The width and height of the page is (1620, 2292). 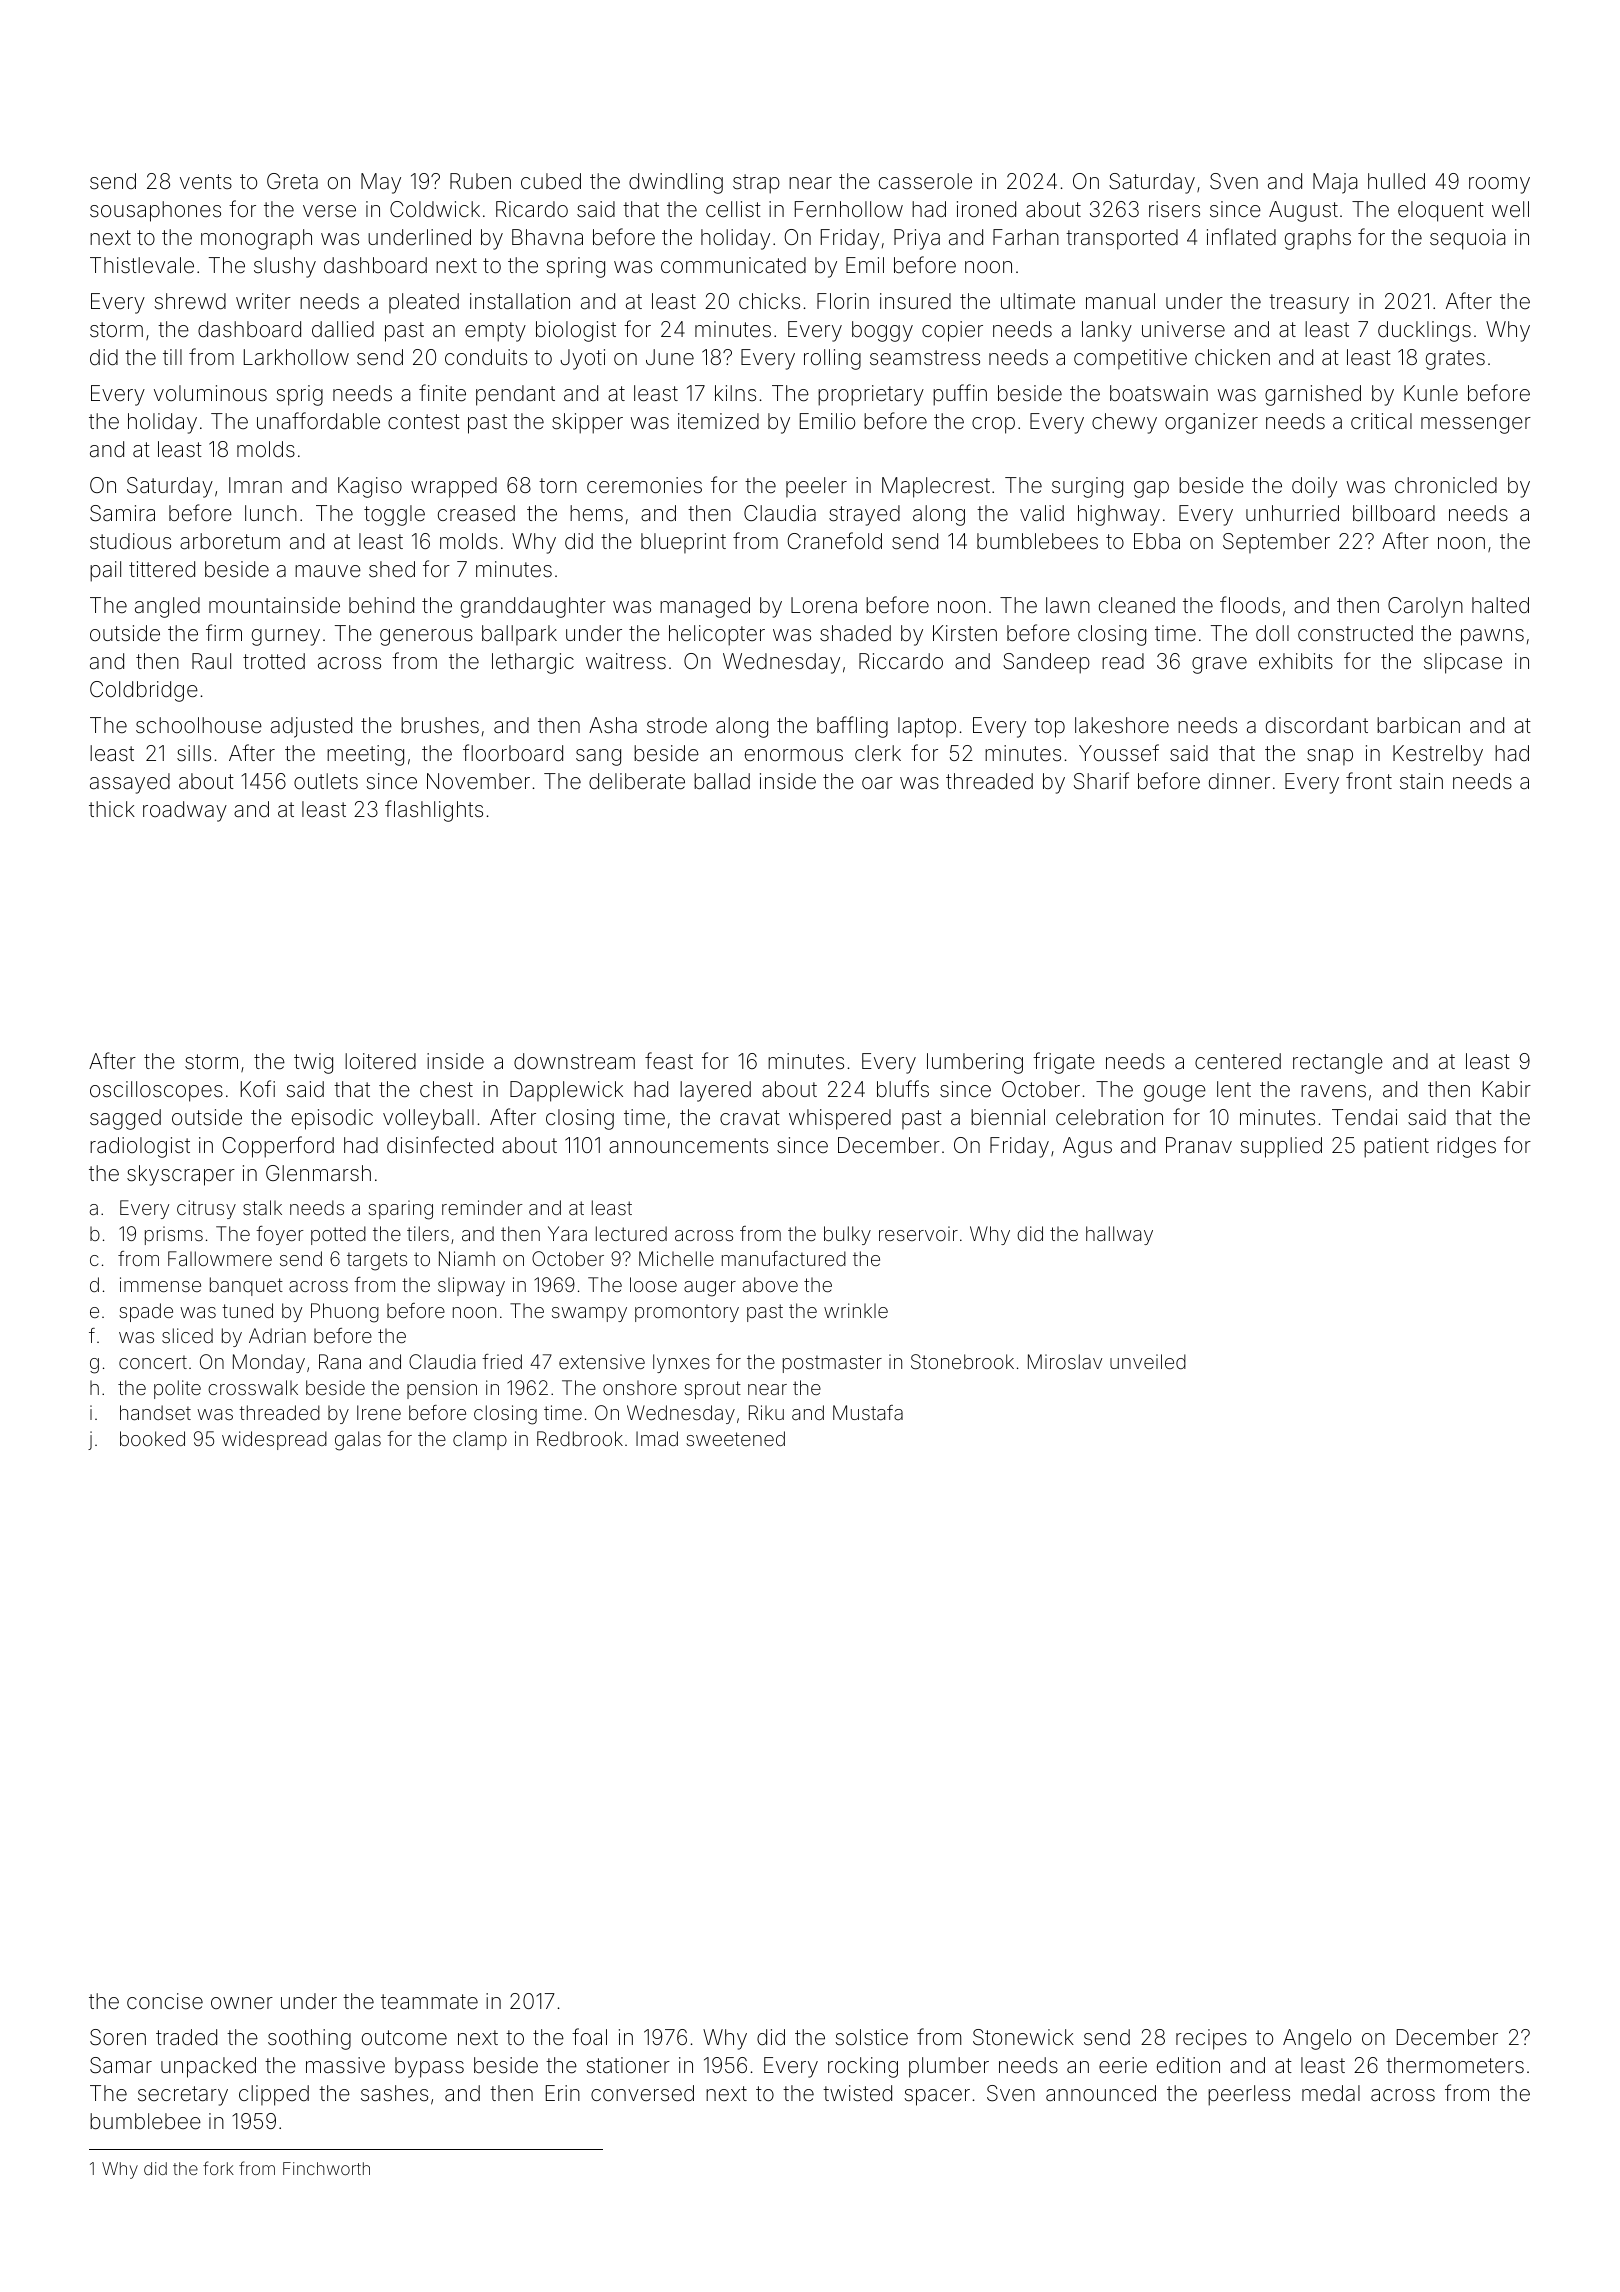 I want to click on Samar, so click(x=121, y=2065).
